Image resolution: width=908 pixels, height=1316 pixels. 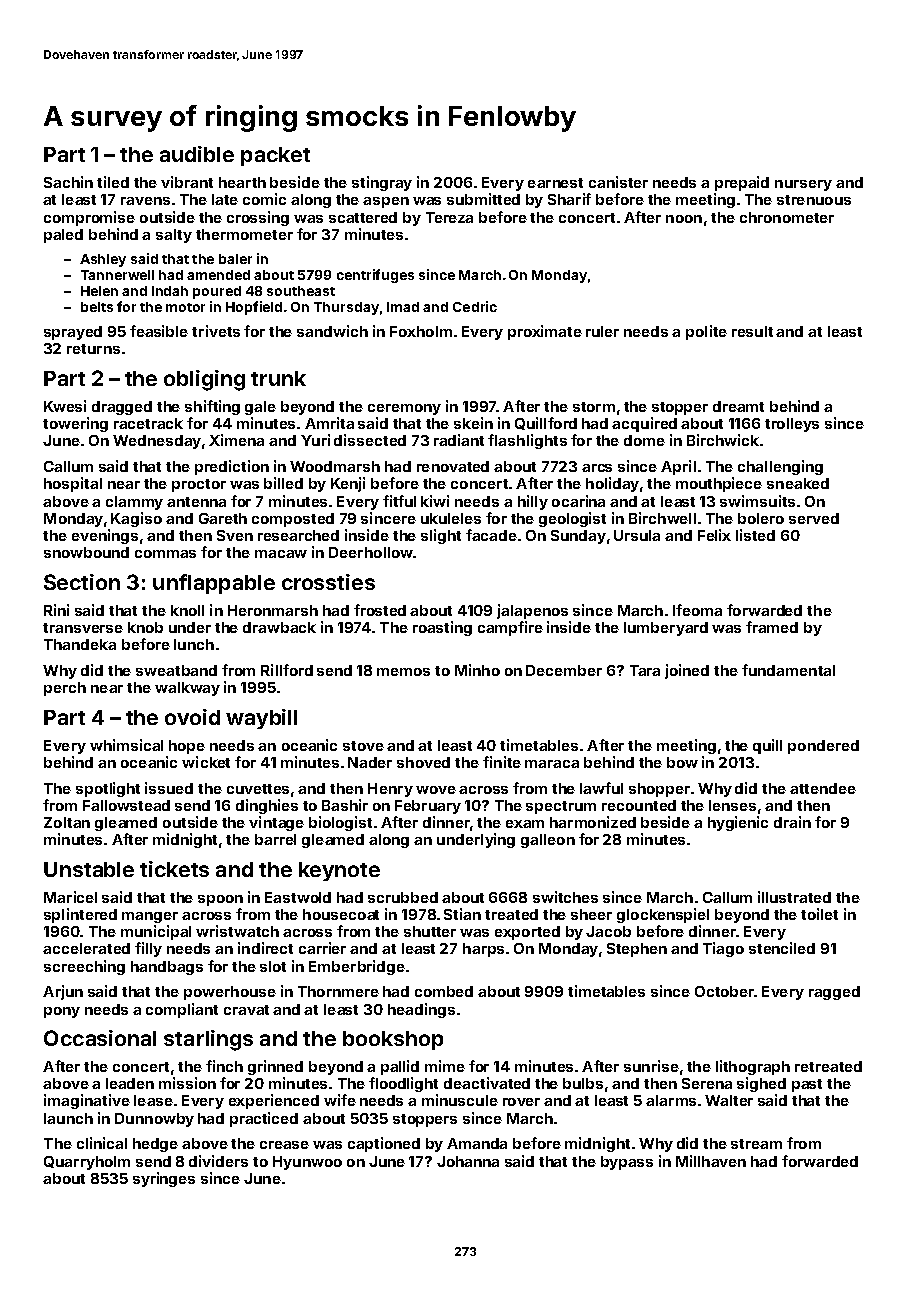 What do you see at coordinates (404, 409) in the screenshot?
I see `ceremony` at bounding box center [404, 409].
